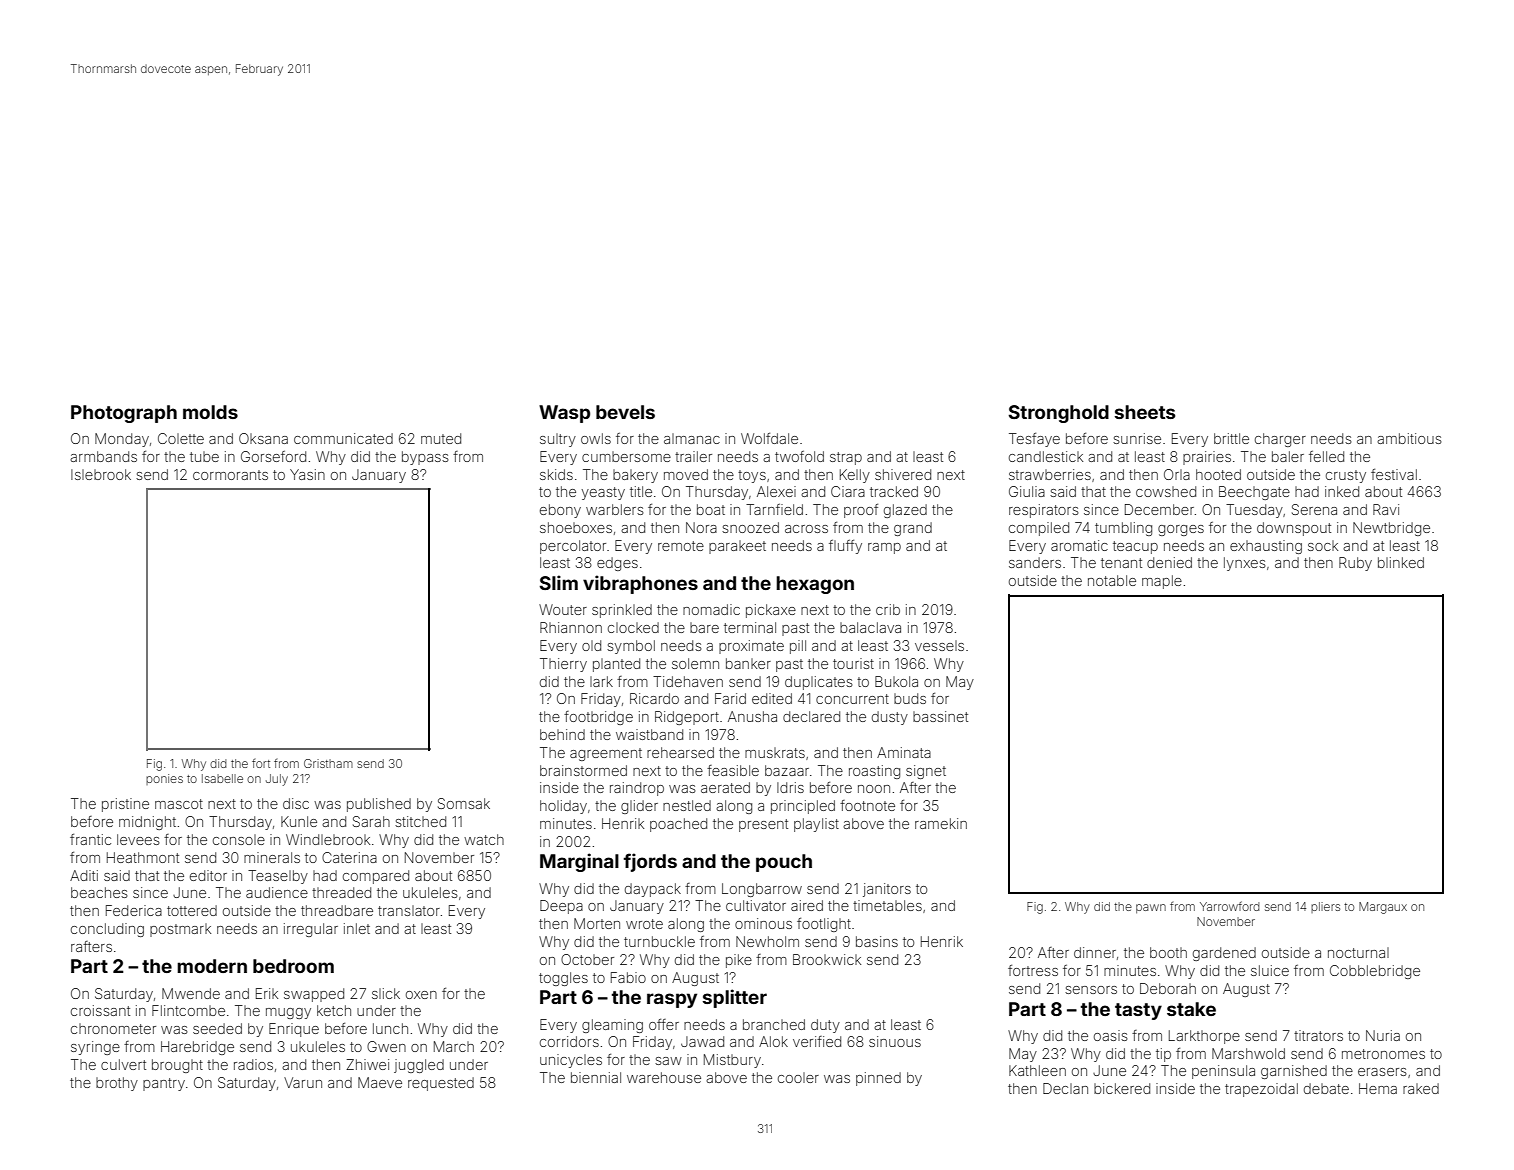 The height and width of the screenshot is (1170, 1514). What do you see at coordinates (386, 993) in the screenshot?
I see `slick` at bounding box center [386, 993].
